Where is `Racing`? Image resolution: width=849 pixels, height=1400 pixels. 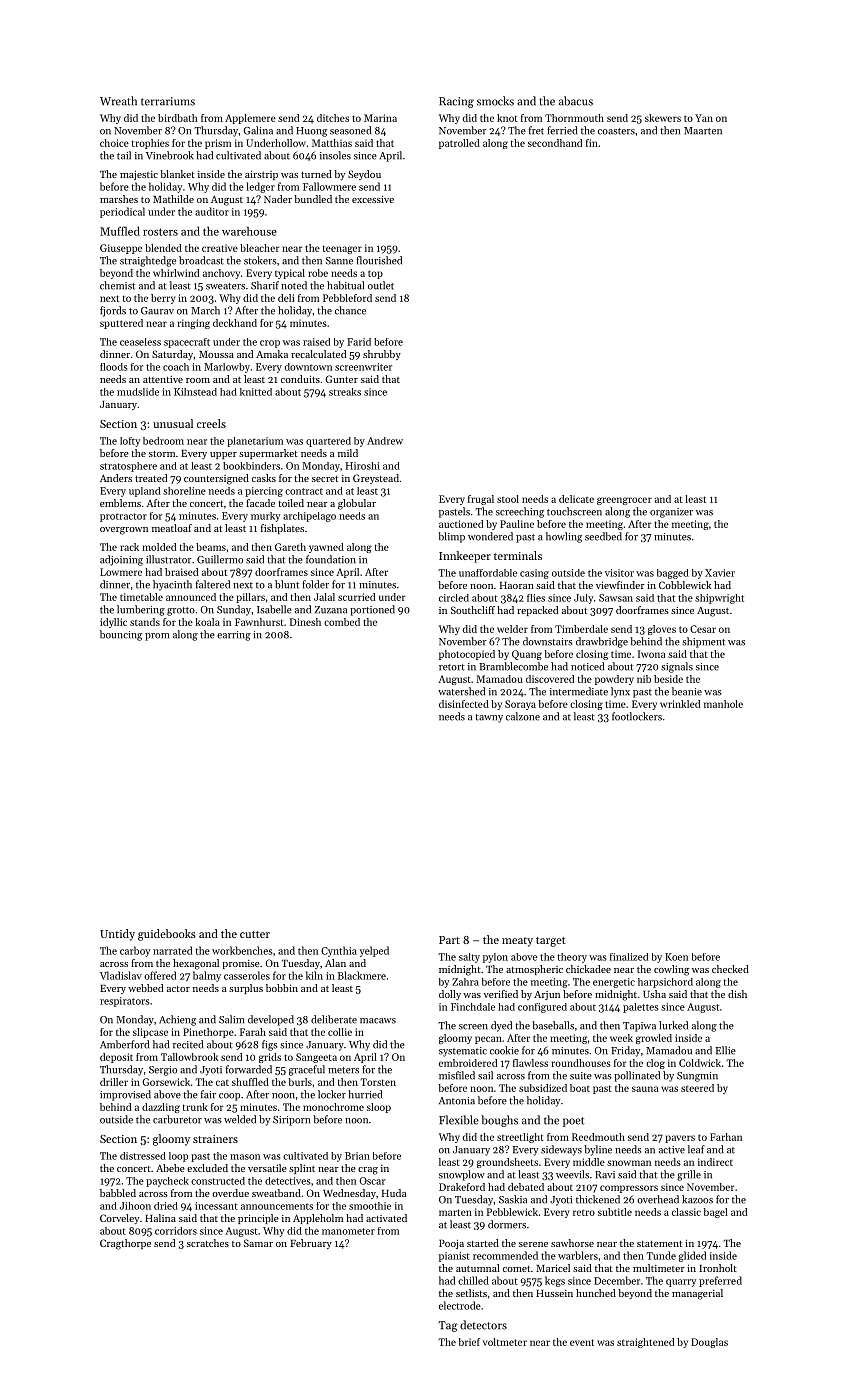 Racing is located at coordinates (456, 102).
